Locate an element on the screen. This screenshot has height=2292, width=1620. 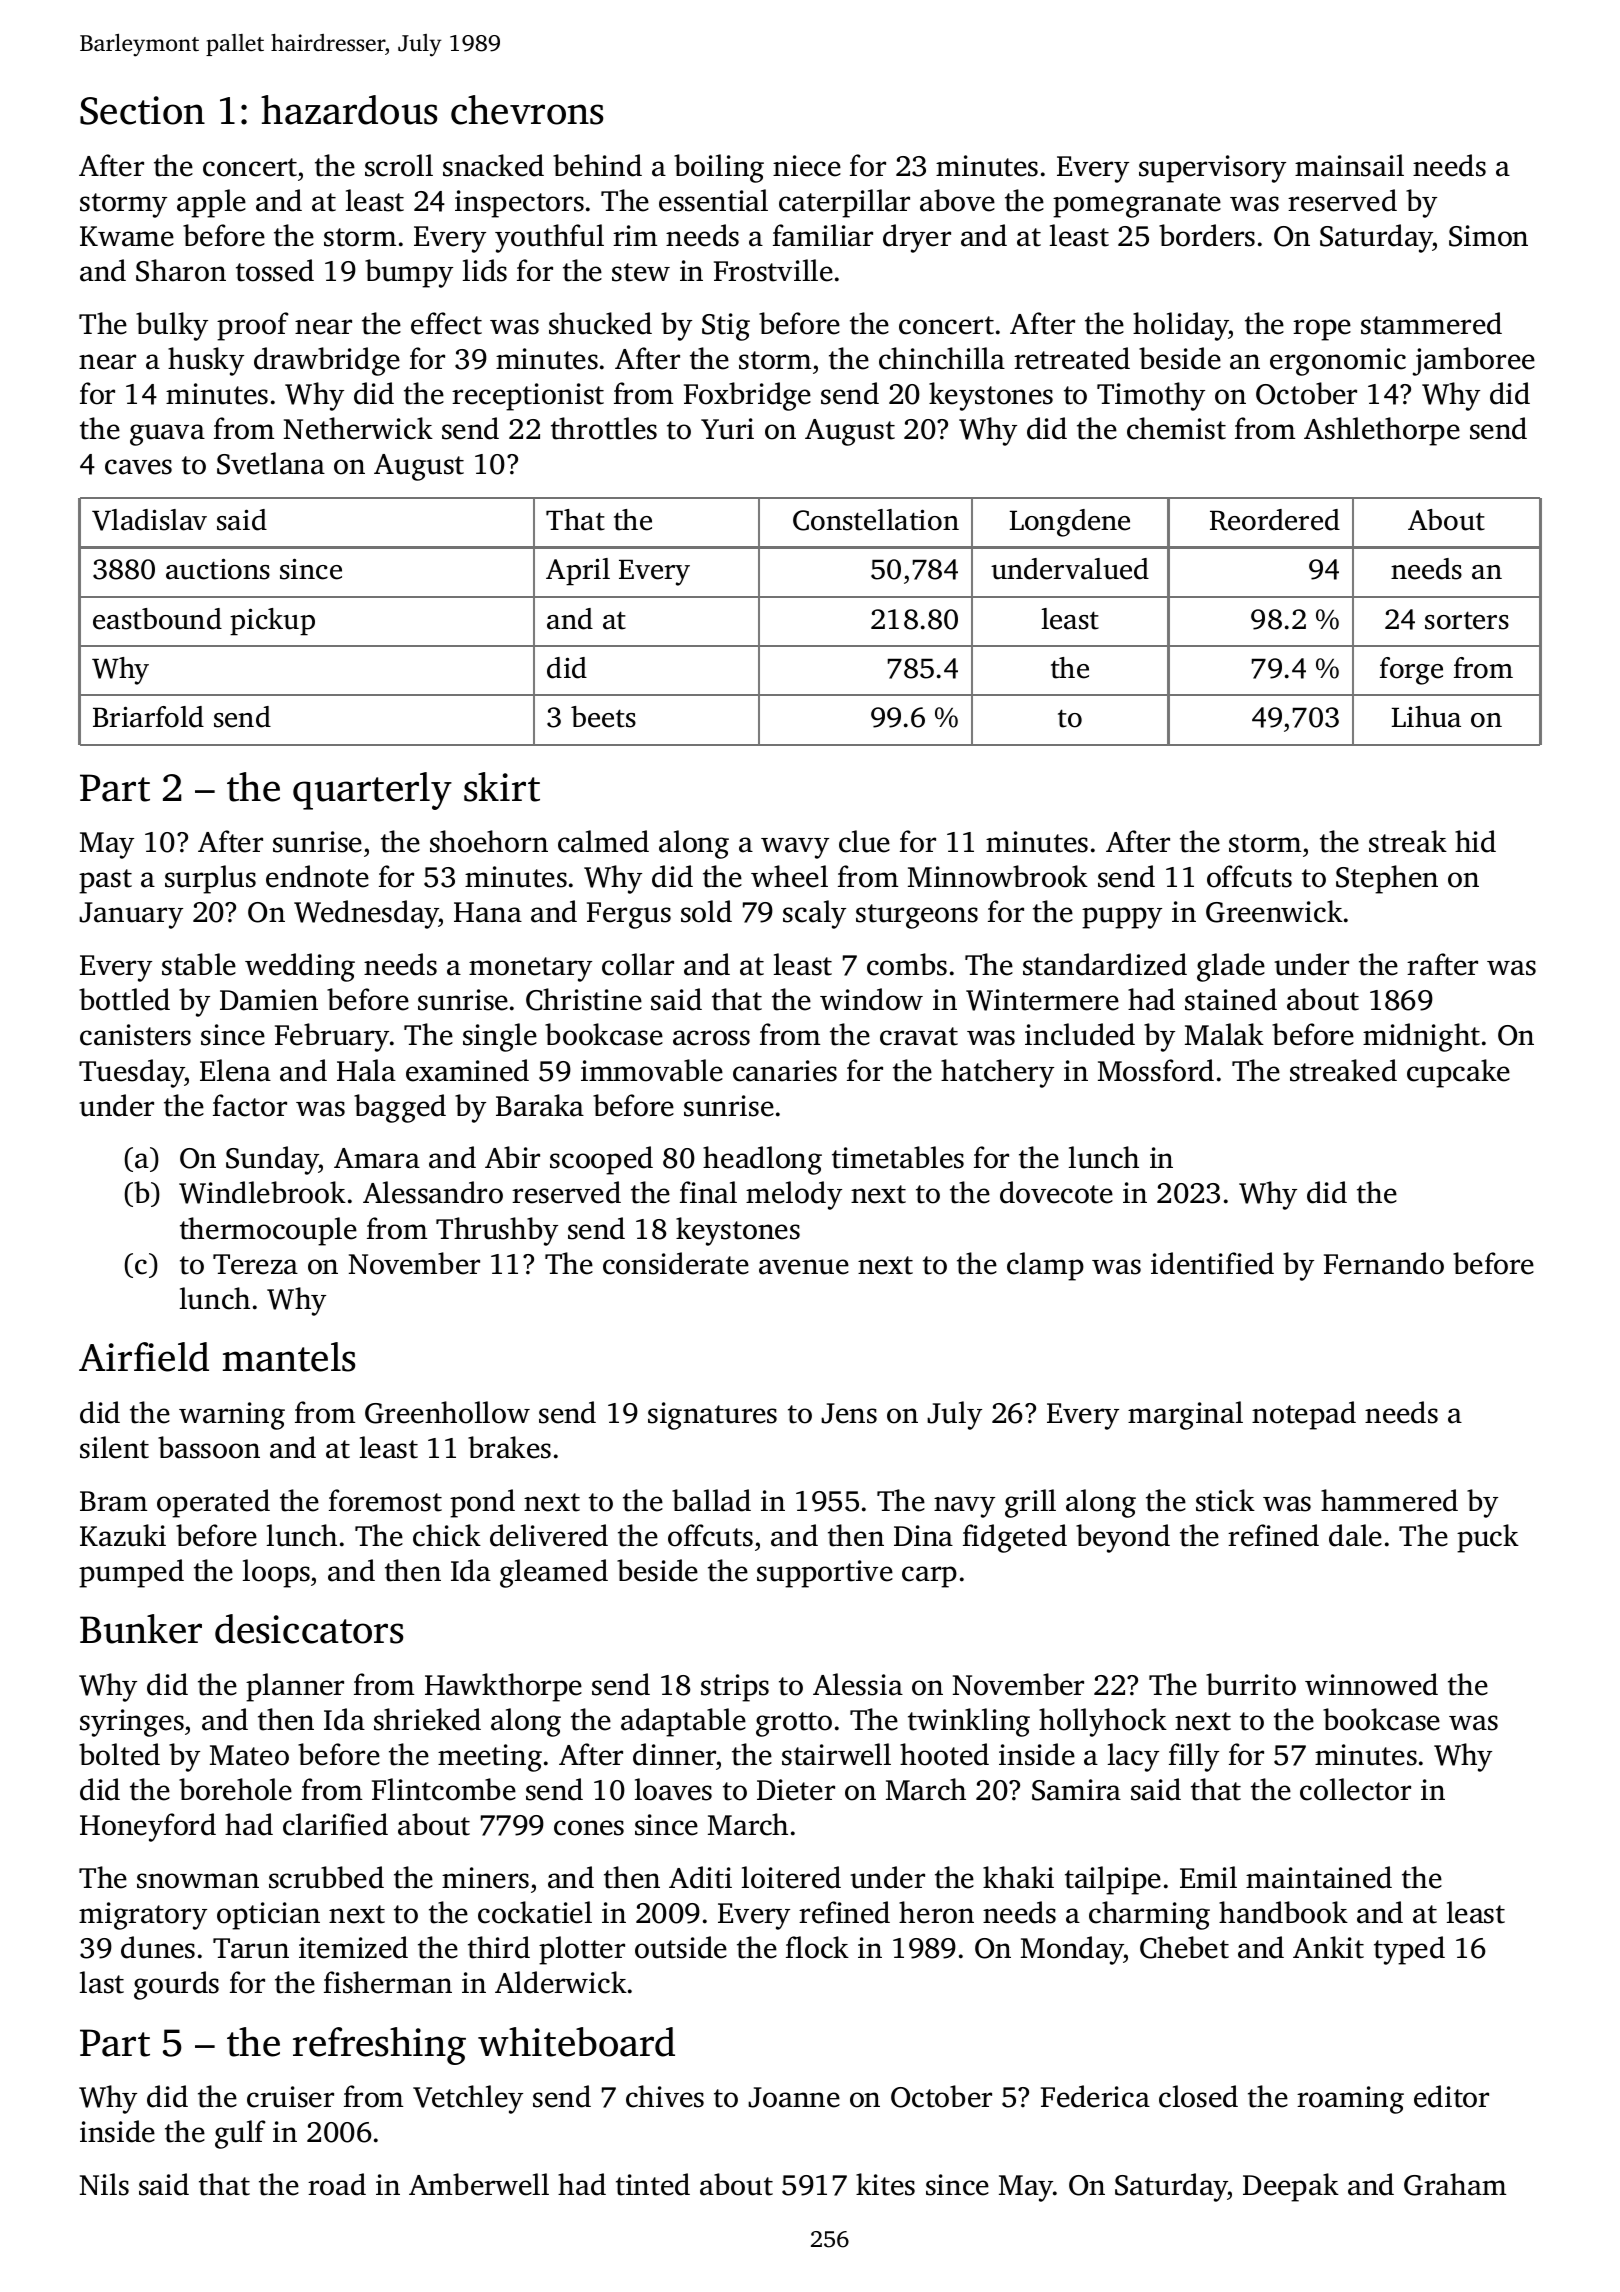
Section is located at coordinates (142, 110).
